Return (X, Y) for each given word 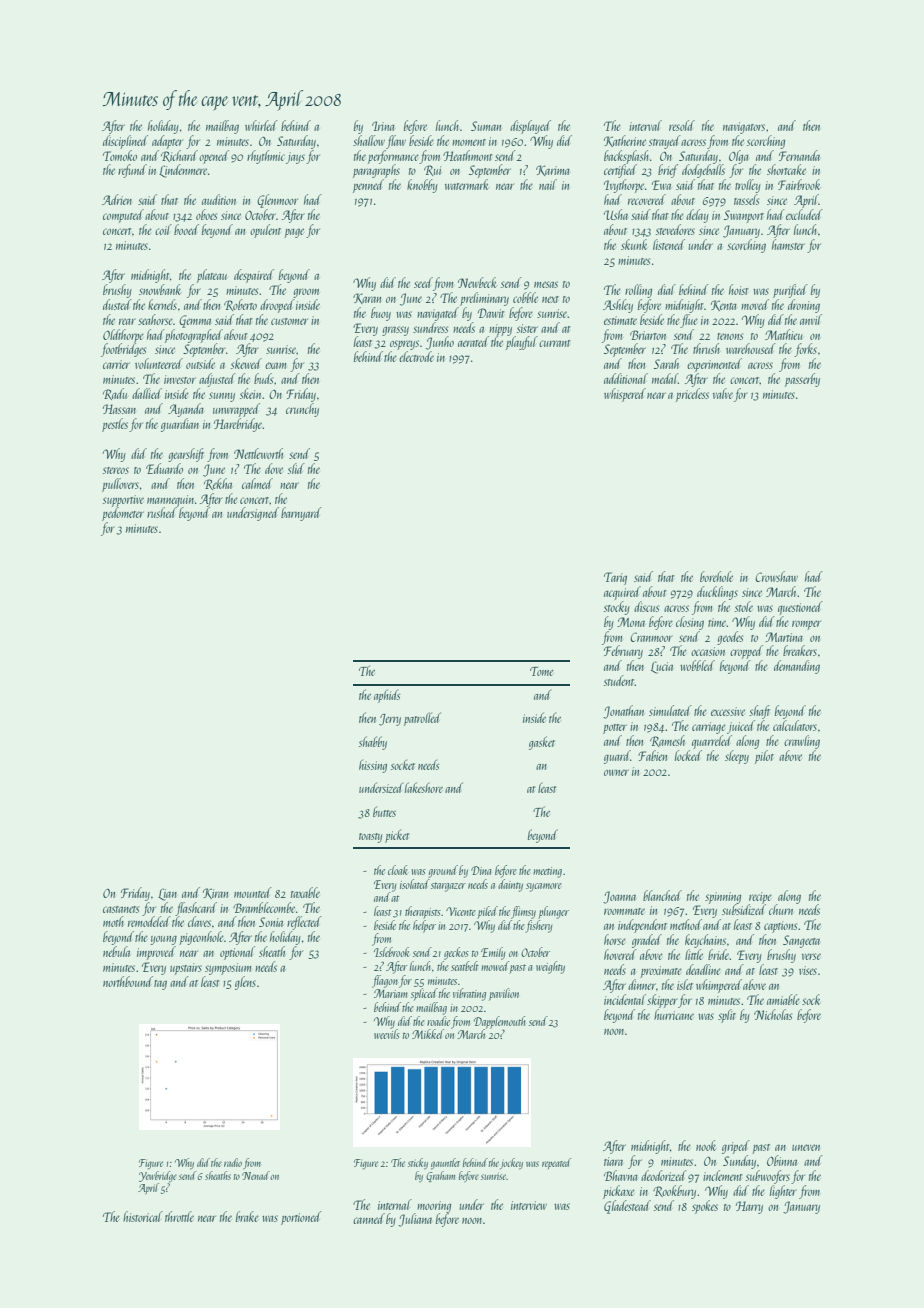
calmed (257, 483)
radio (233, 1162)
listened (669, 244)
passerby (802, 380)
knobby (422, 186)
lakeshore (424, 787)
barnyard (301, 514)
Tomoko (120, 155)
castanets (121, 909)
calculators (795, 725)
